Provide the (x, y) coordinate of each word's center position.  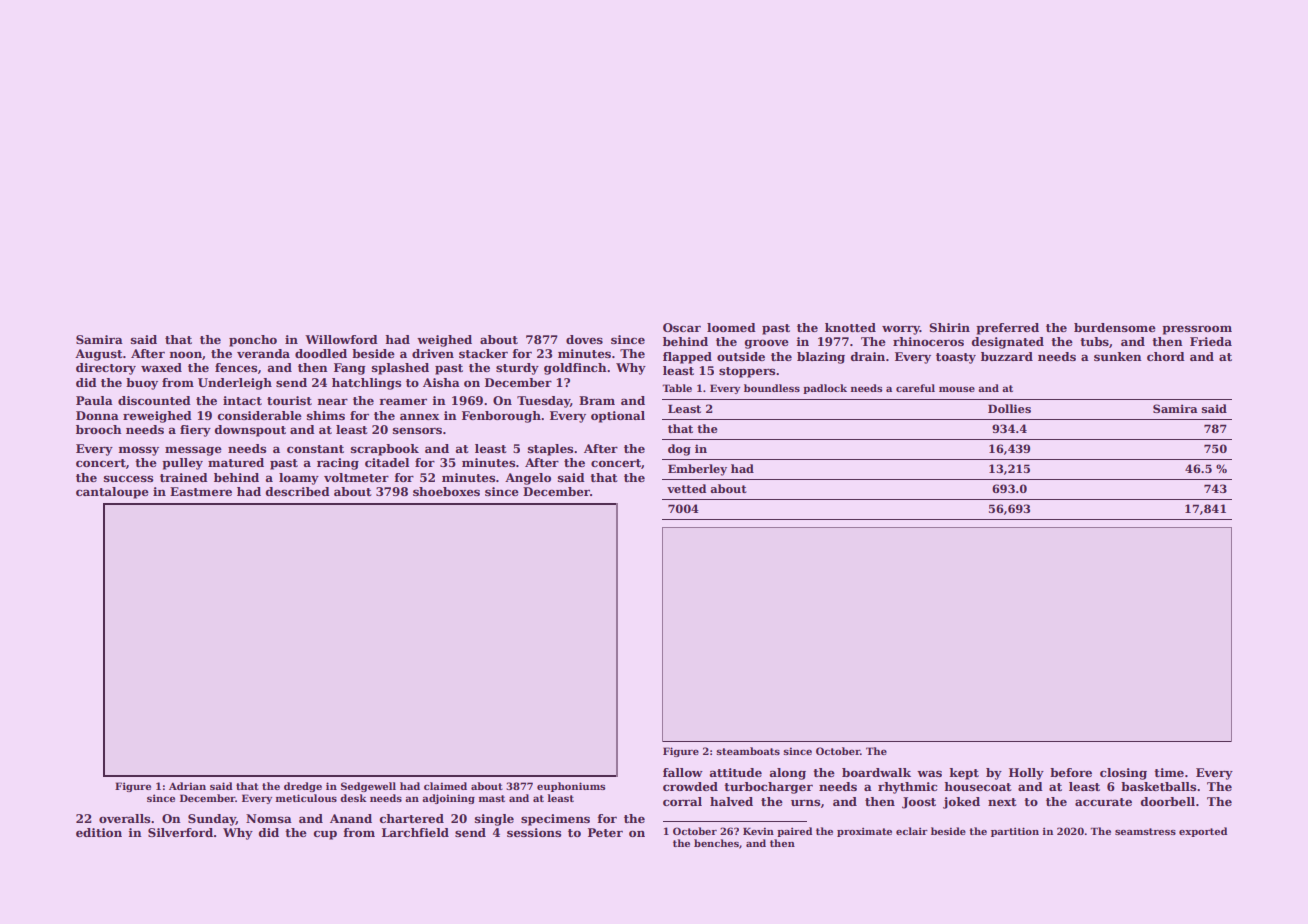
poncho (253, 341)
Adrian (187, 786)
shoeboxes (446, 491)
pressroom (1197, 330)
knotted (850, 327)
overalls (124, 818)
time (1169, 772)
